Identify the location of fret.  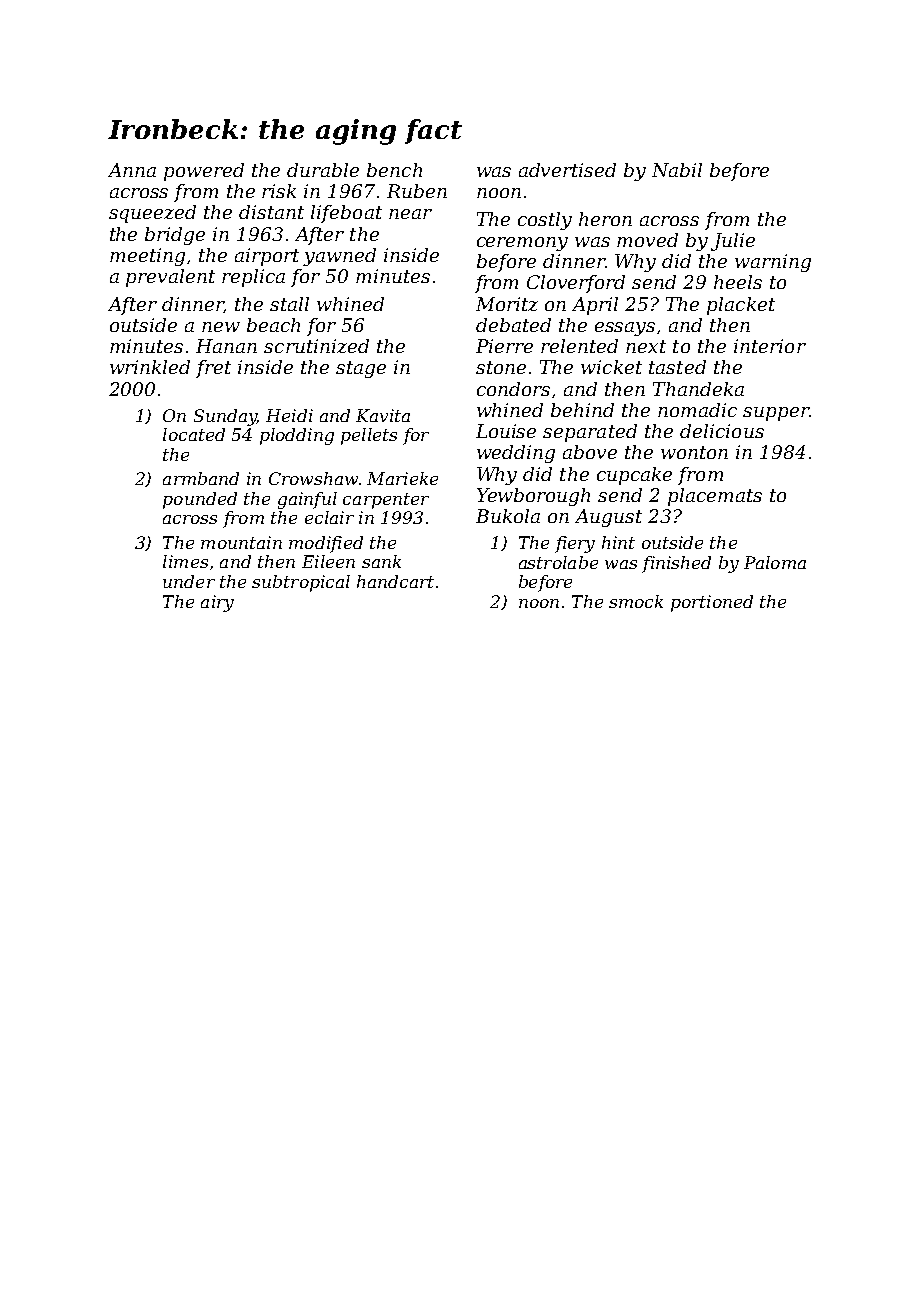
(213, 369).
